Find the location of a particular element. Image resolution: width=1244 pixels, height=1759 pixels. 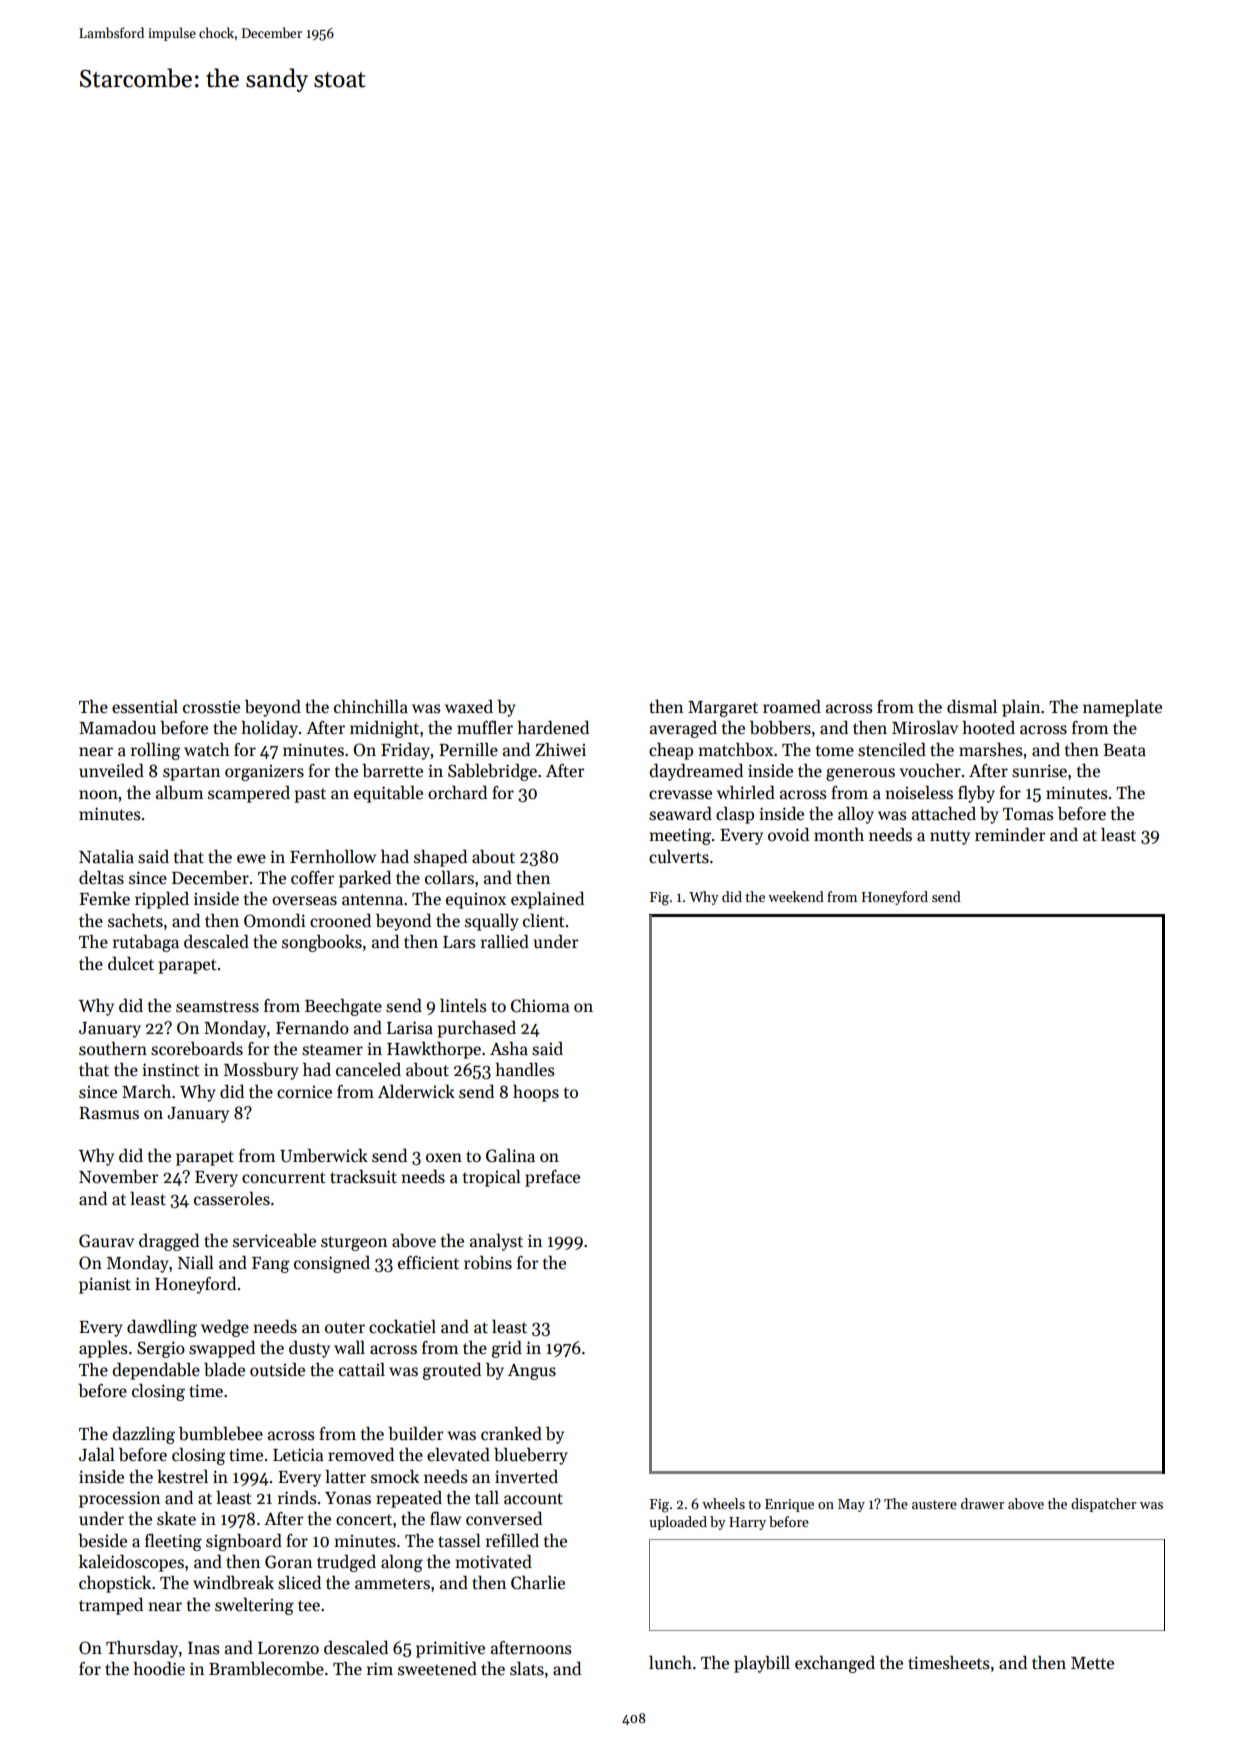

dispatcher is located at coordinates (1103, 1505).
